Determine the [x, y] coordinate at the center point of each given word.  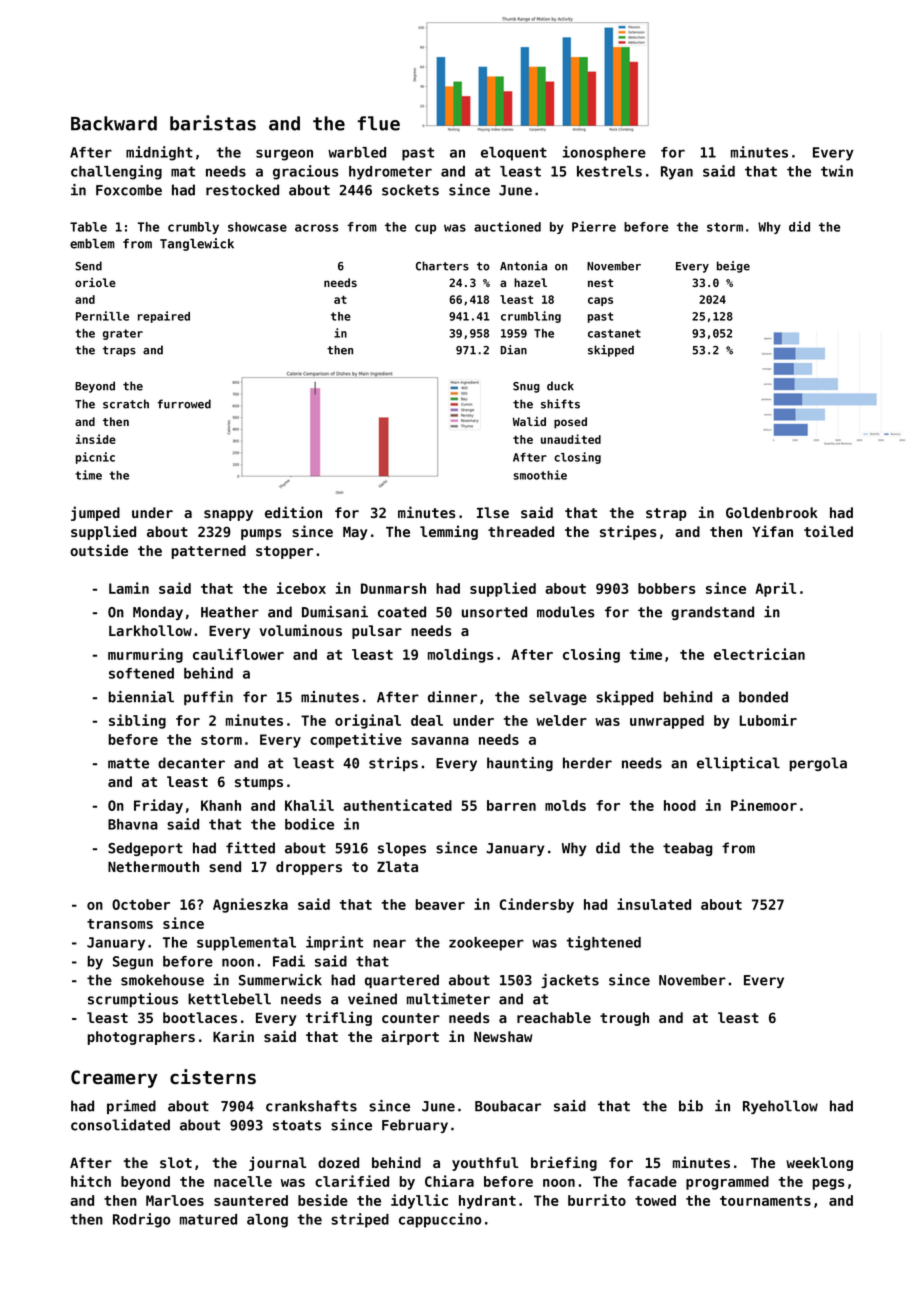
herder [587, 763]
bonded [763, 697]
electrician [759, 654]
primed [131, 1107]
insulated [654, 904]
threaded [521, 531]
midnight [159, 153]
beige [733, 267]
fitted [250, 848]
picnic [95, 458]
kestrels [609, 171]
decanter [191, 763]
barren [511, 805]
